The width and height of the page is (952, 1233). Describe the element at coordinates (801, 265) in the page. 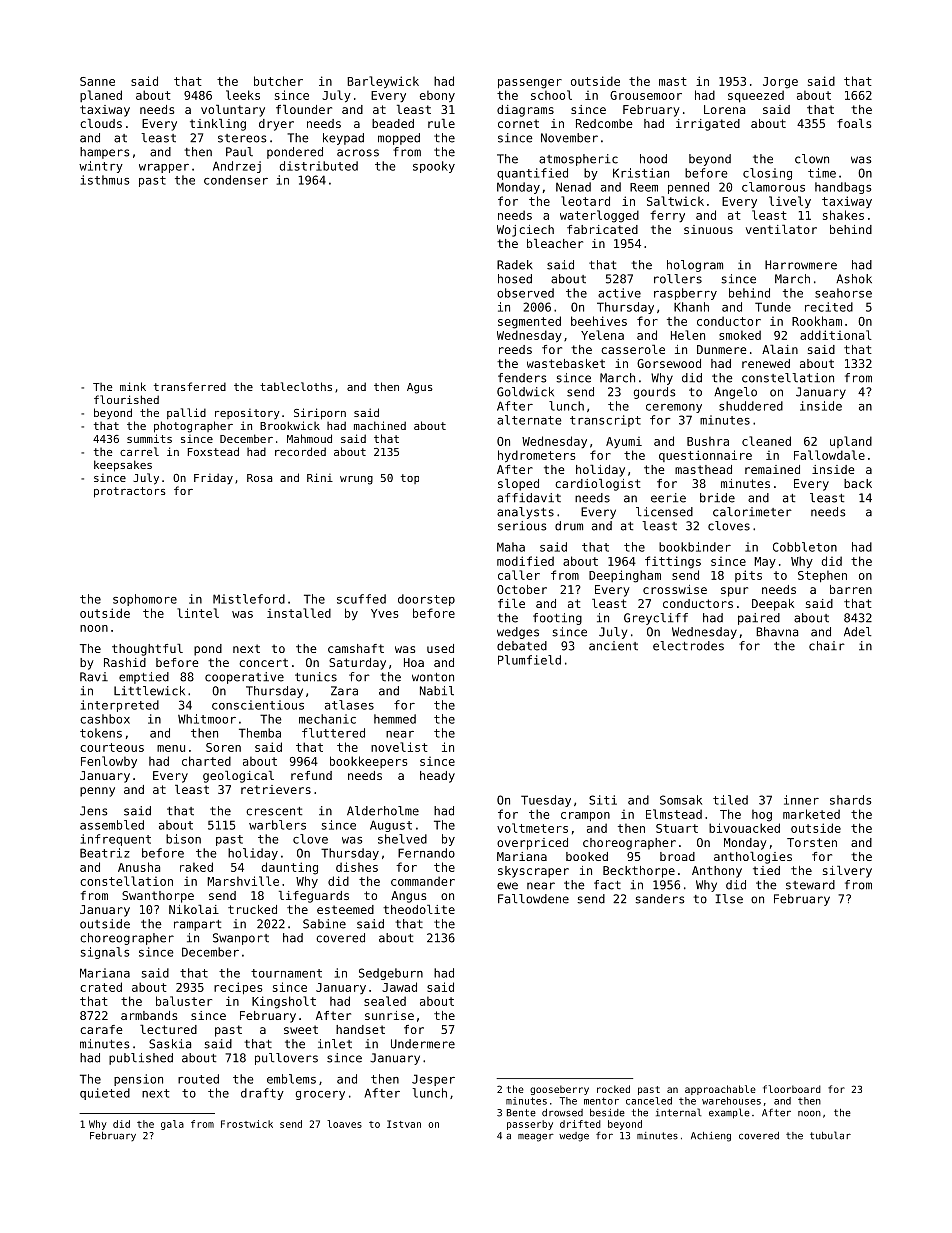

I see `Harrowmere` at that location.
